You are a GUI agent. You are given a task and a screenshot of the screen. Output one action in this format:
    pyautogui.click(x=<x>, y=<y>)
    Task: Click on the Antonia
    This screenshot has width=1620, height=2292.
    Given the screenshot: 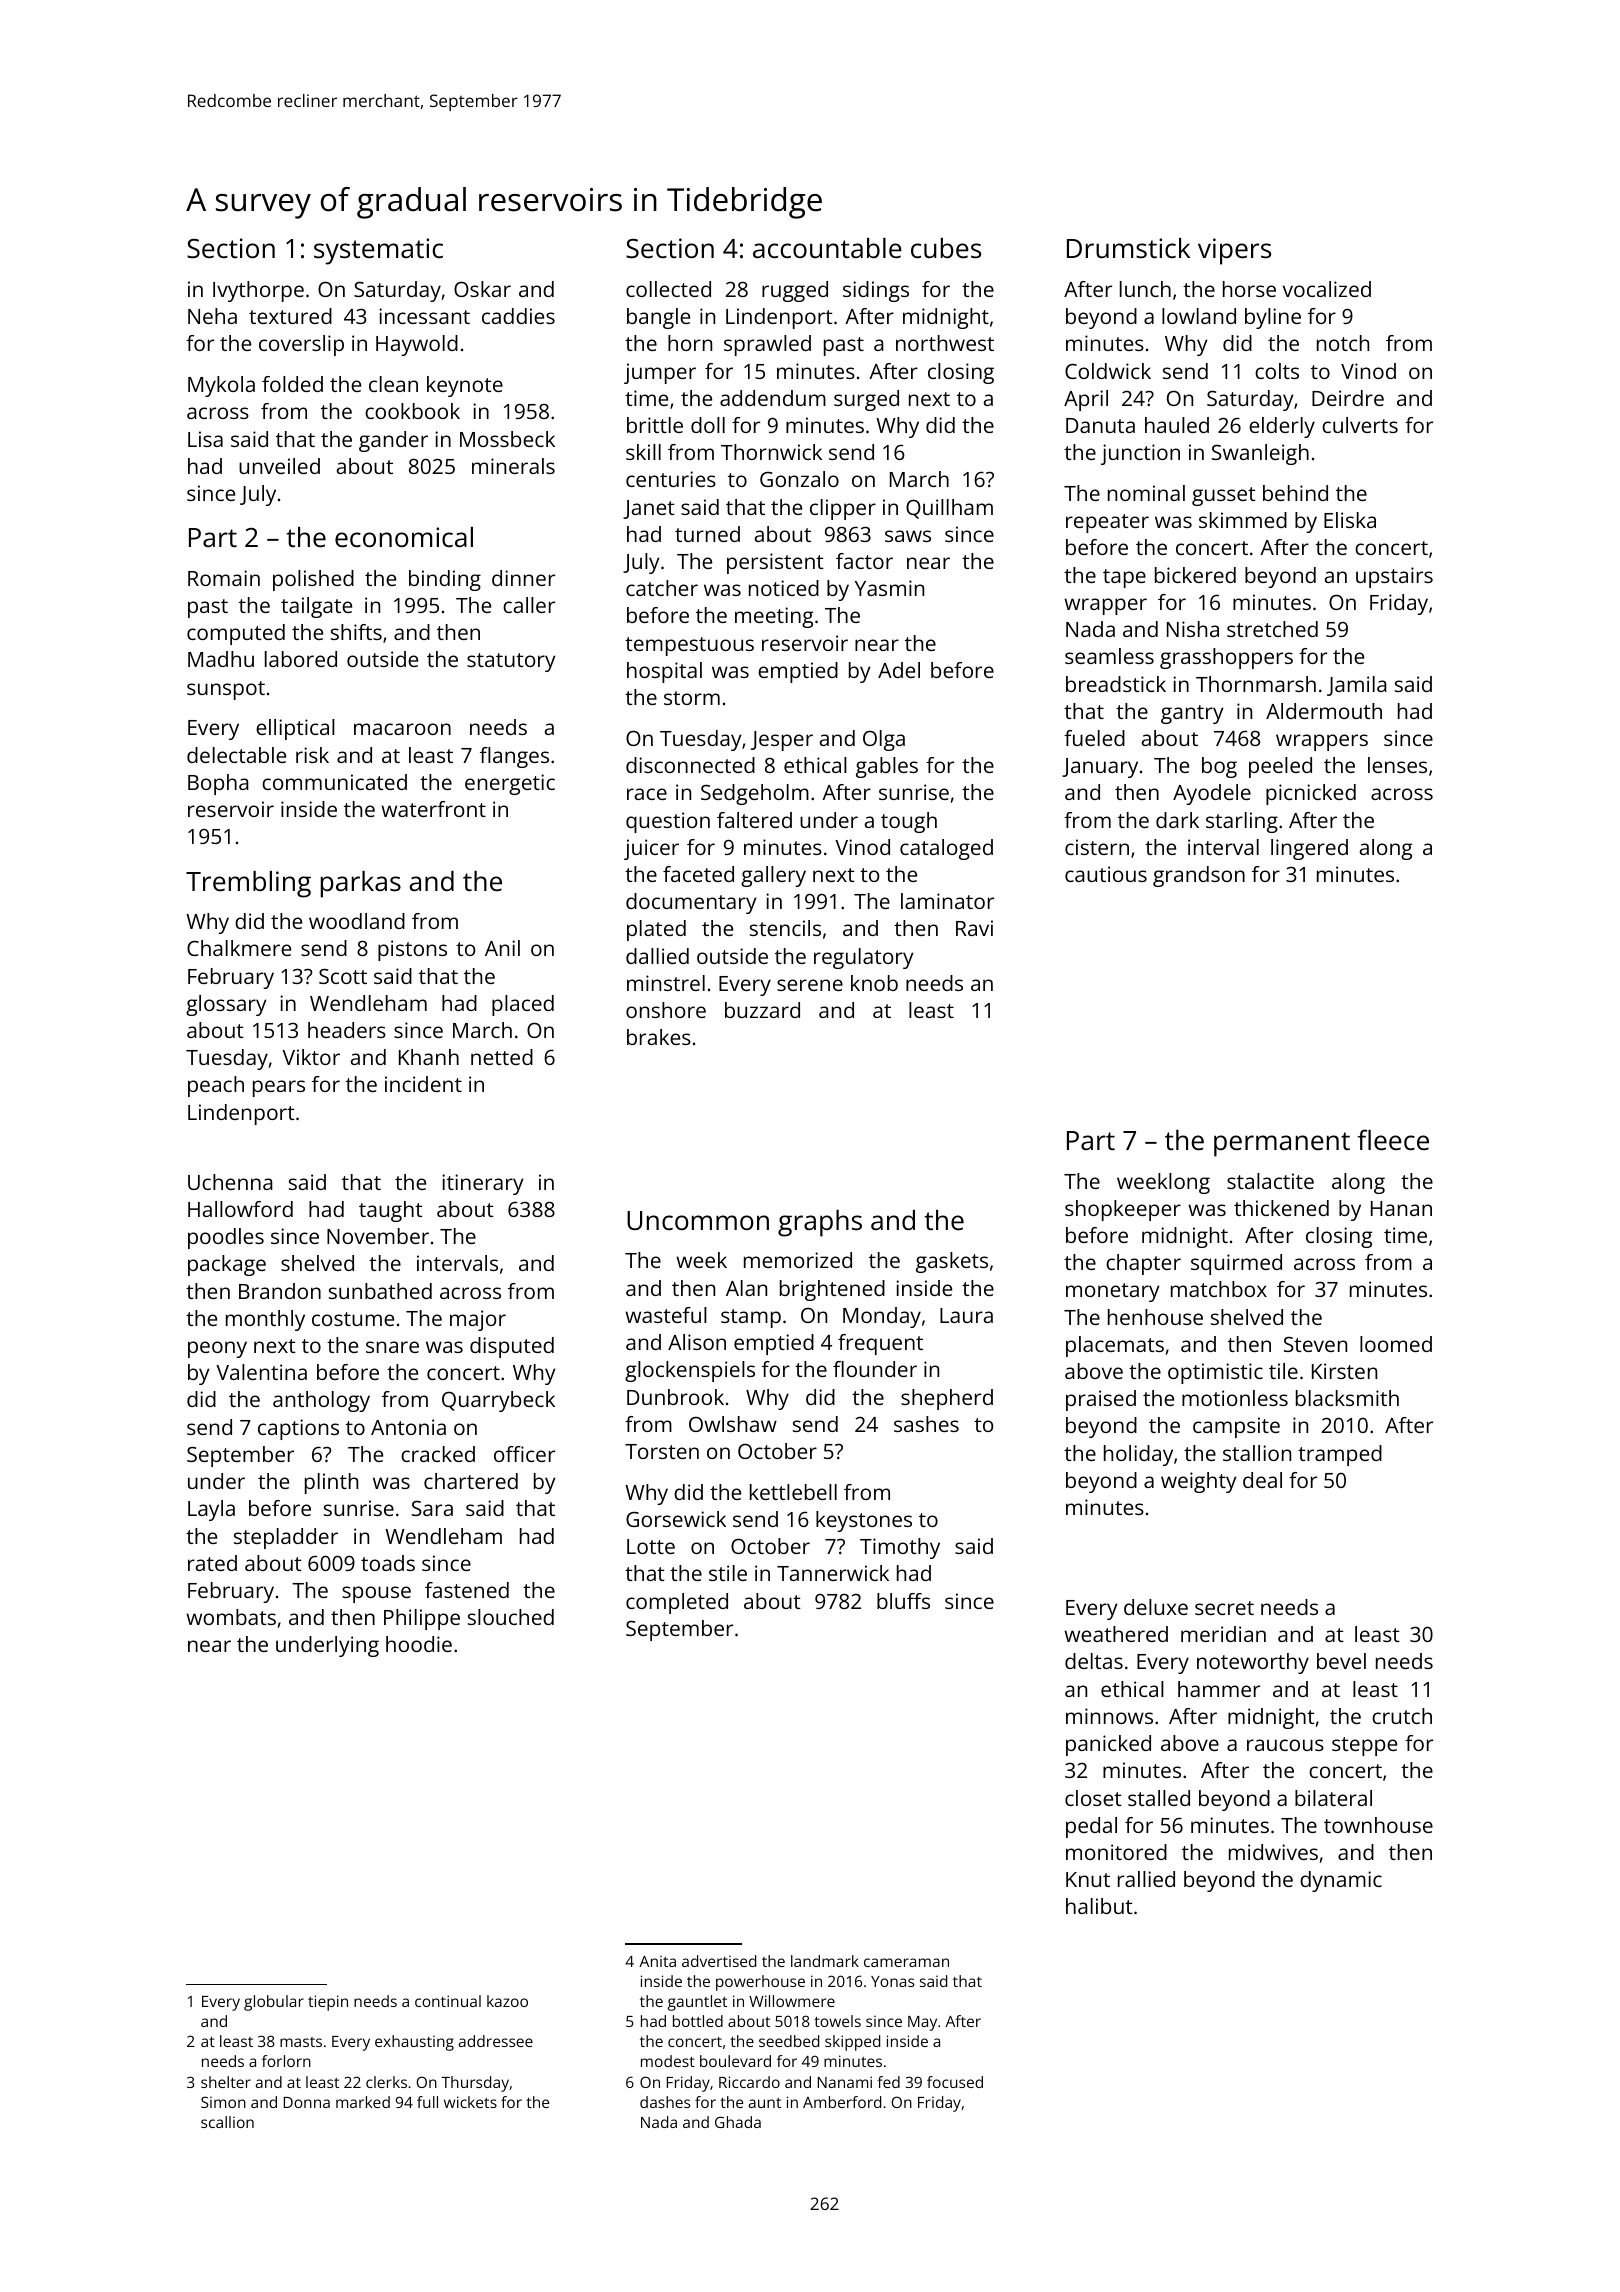 What is the action you would take?
    pyautogui.click(x=408, y=1427)
